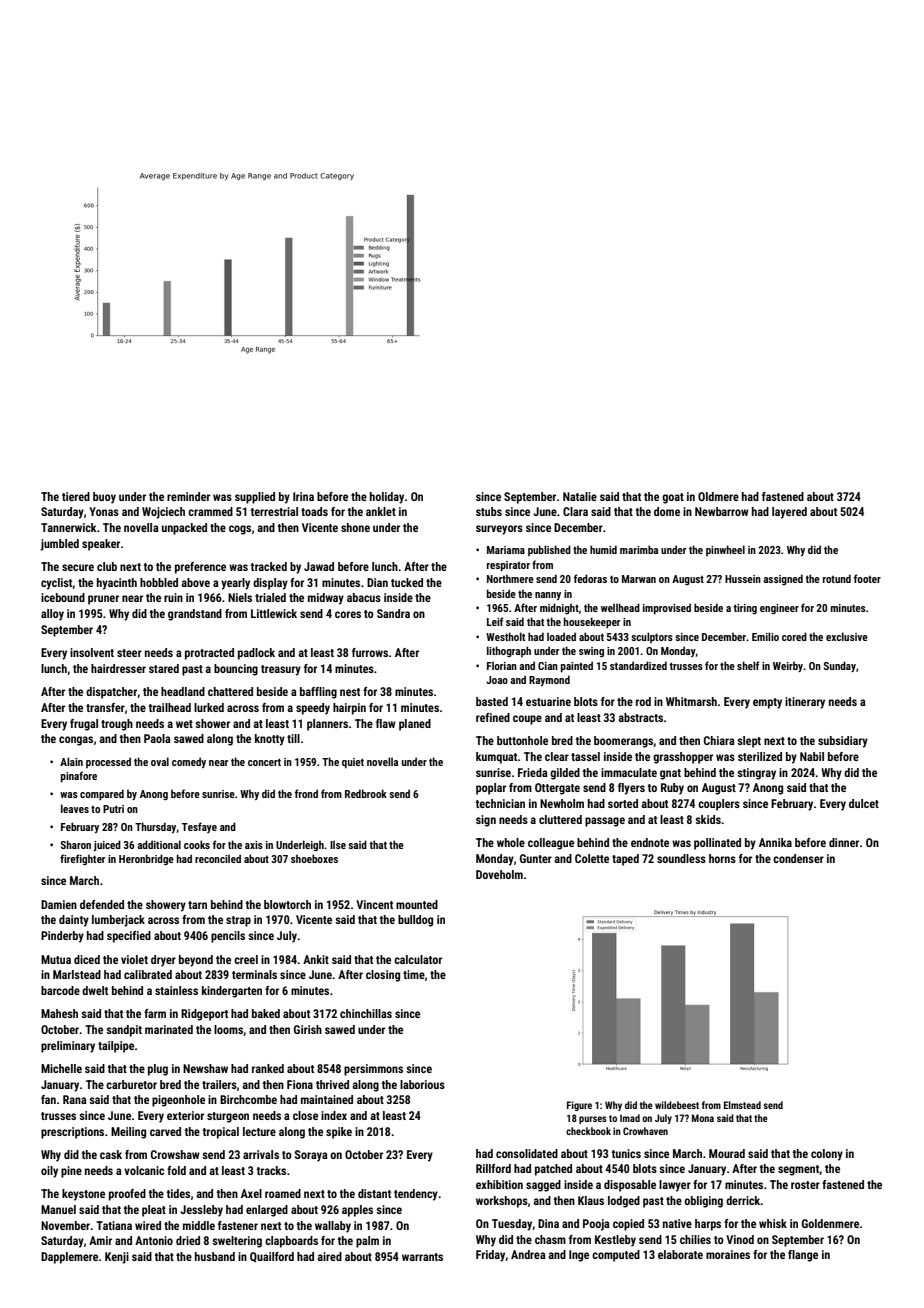 The image size is (924, 1308). What do you see at coordinates (283, 1193) in the screenshot?
I see `roamed` at bounding box center [283, 1193].
